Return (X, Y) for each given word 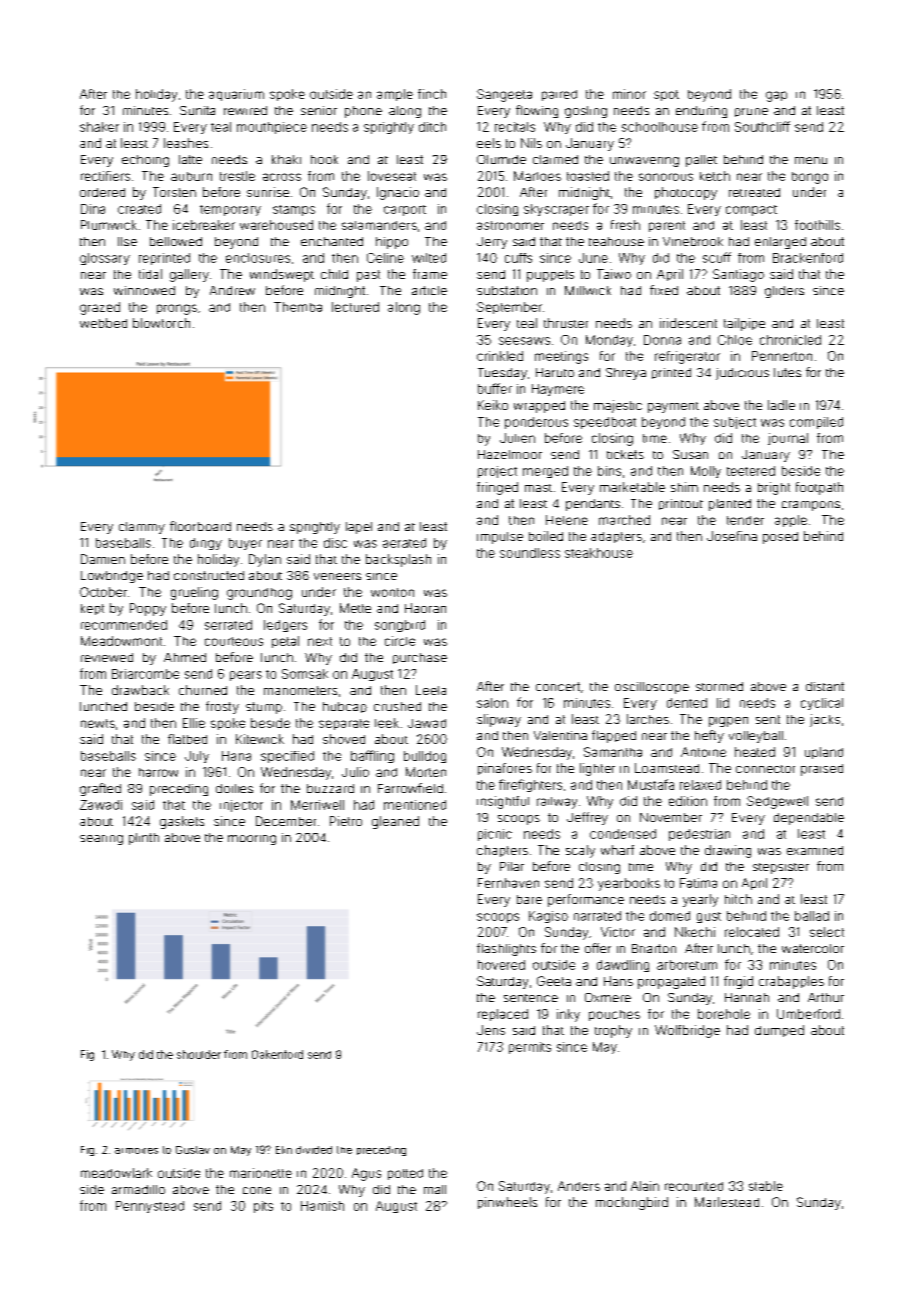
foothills (817, 225)
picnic (495, 835)
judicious (742, 374)
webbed (103, 323)
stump (264, 708)
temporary (230, 210)
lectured (355, 307)
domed (670, 916)
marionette (261, 1173)
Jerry (492, 243)
